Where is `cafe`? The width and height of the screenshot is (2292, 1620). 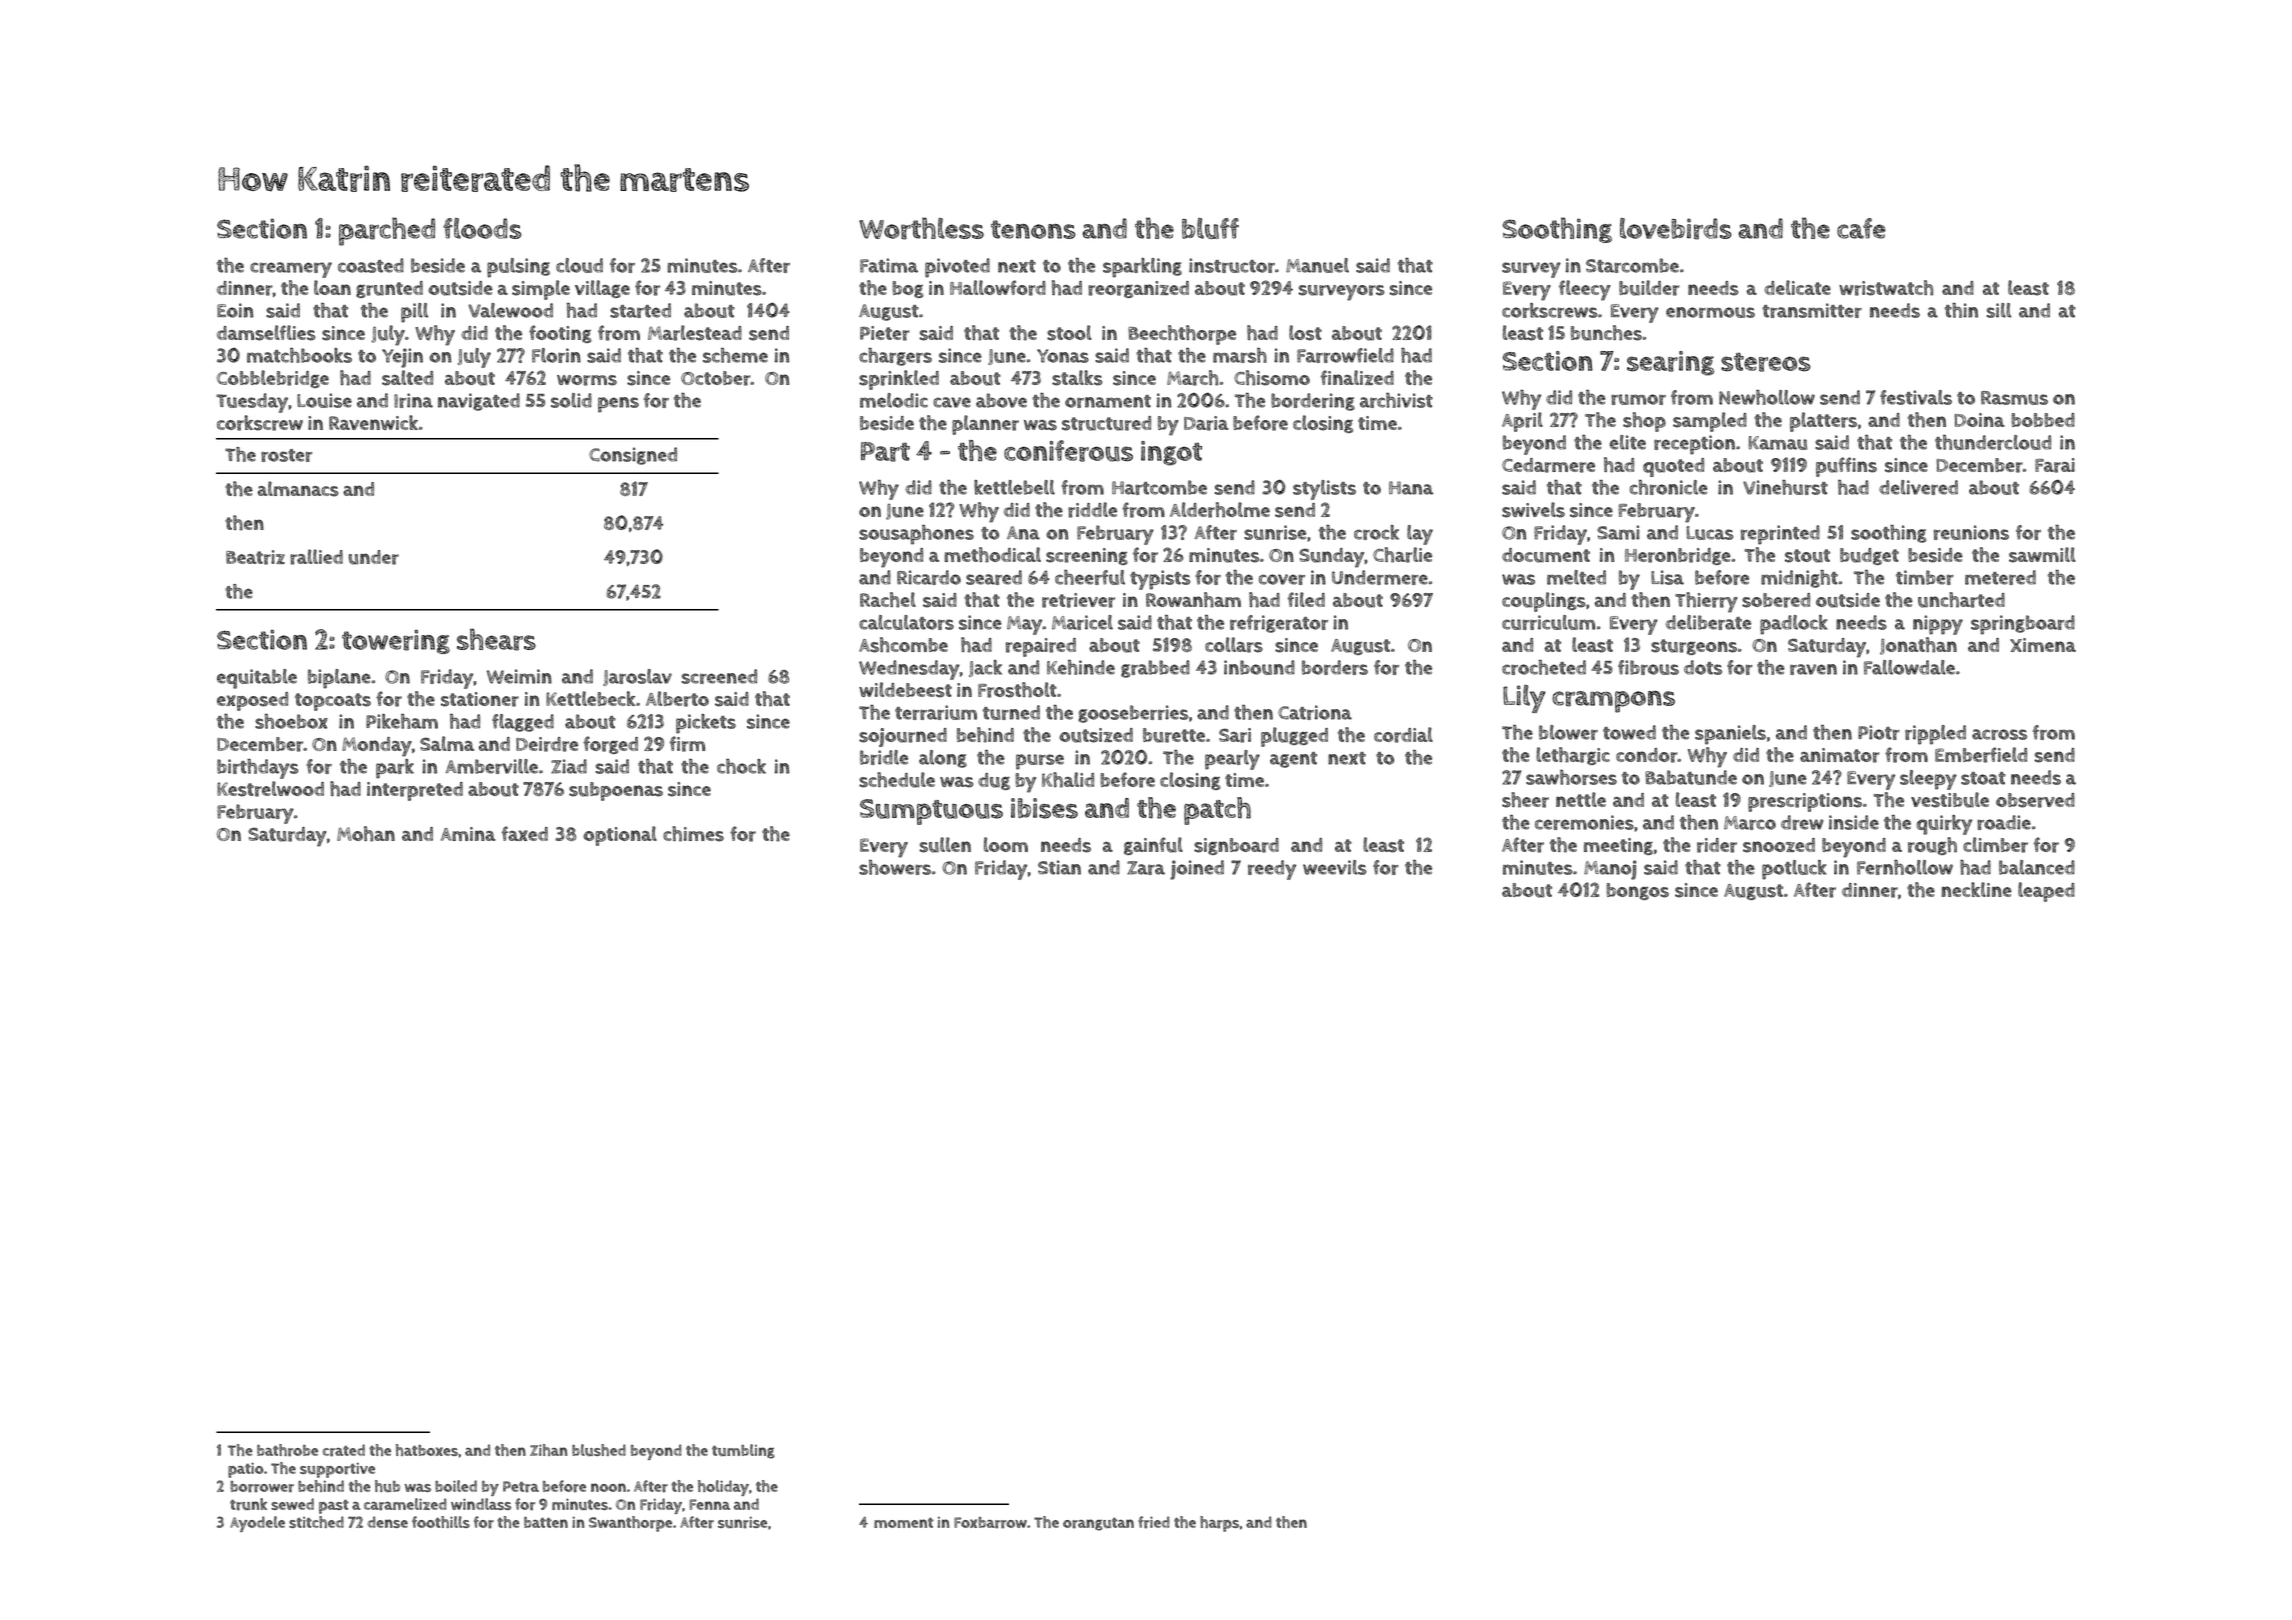 cafe is located at coordinates (1861, 228).
